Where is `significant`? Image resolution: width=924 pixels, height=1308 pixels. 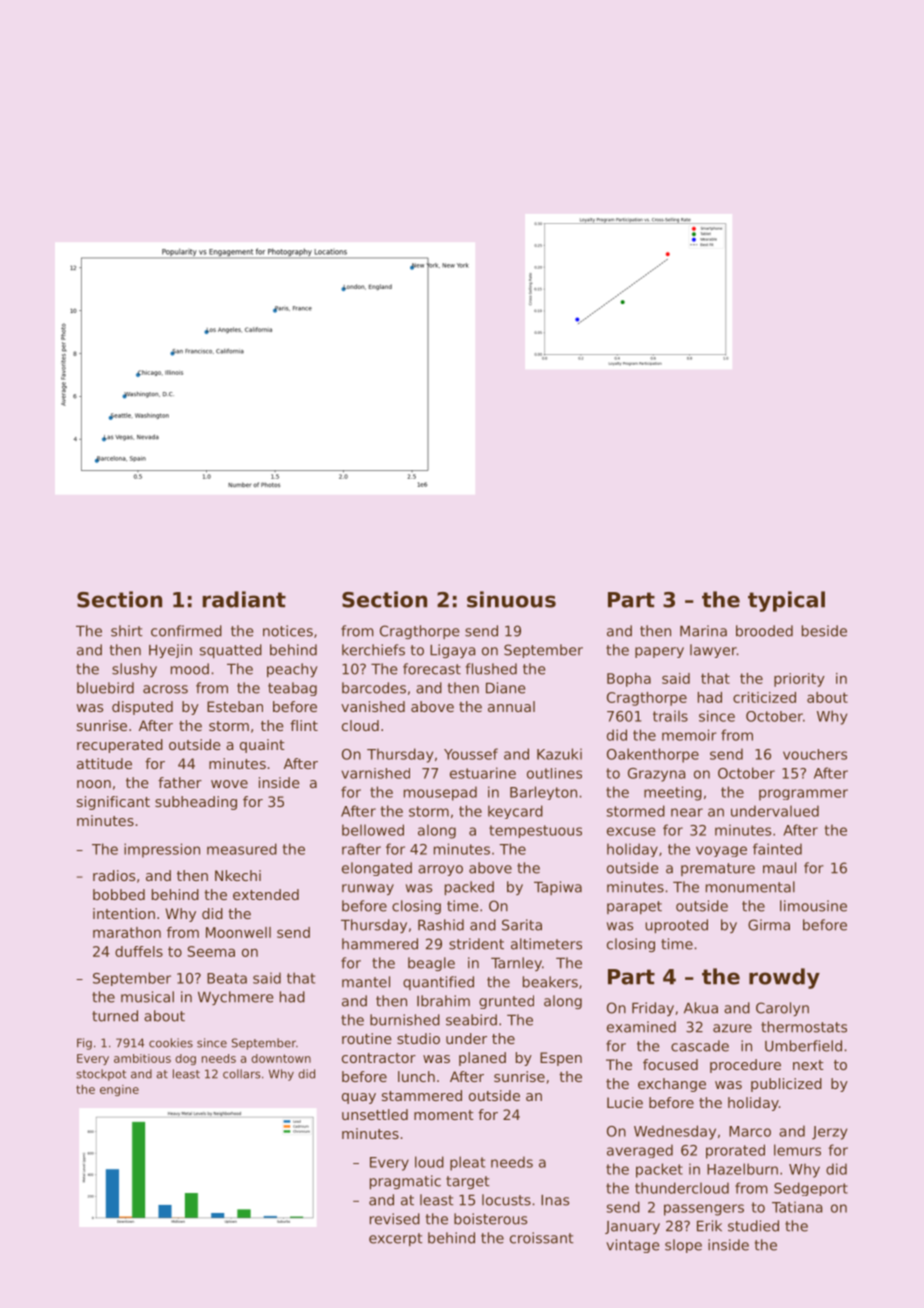
significant is located at coordinates (113, 803).
